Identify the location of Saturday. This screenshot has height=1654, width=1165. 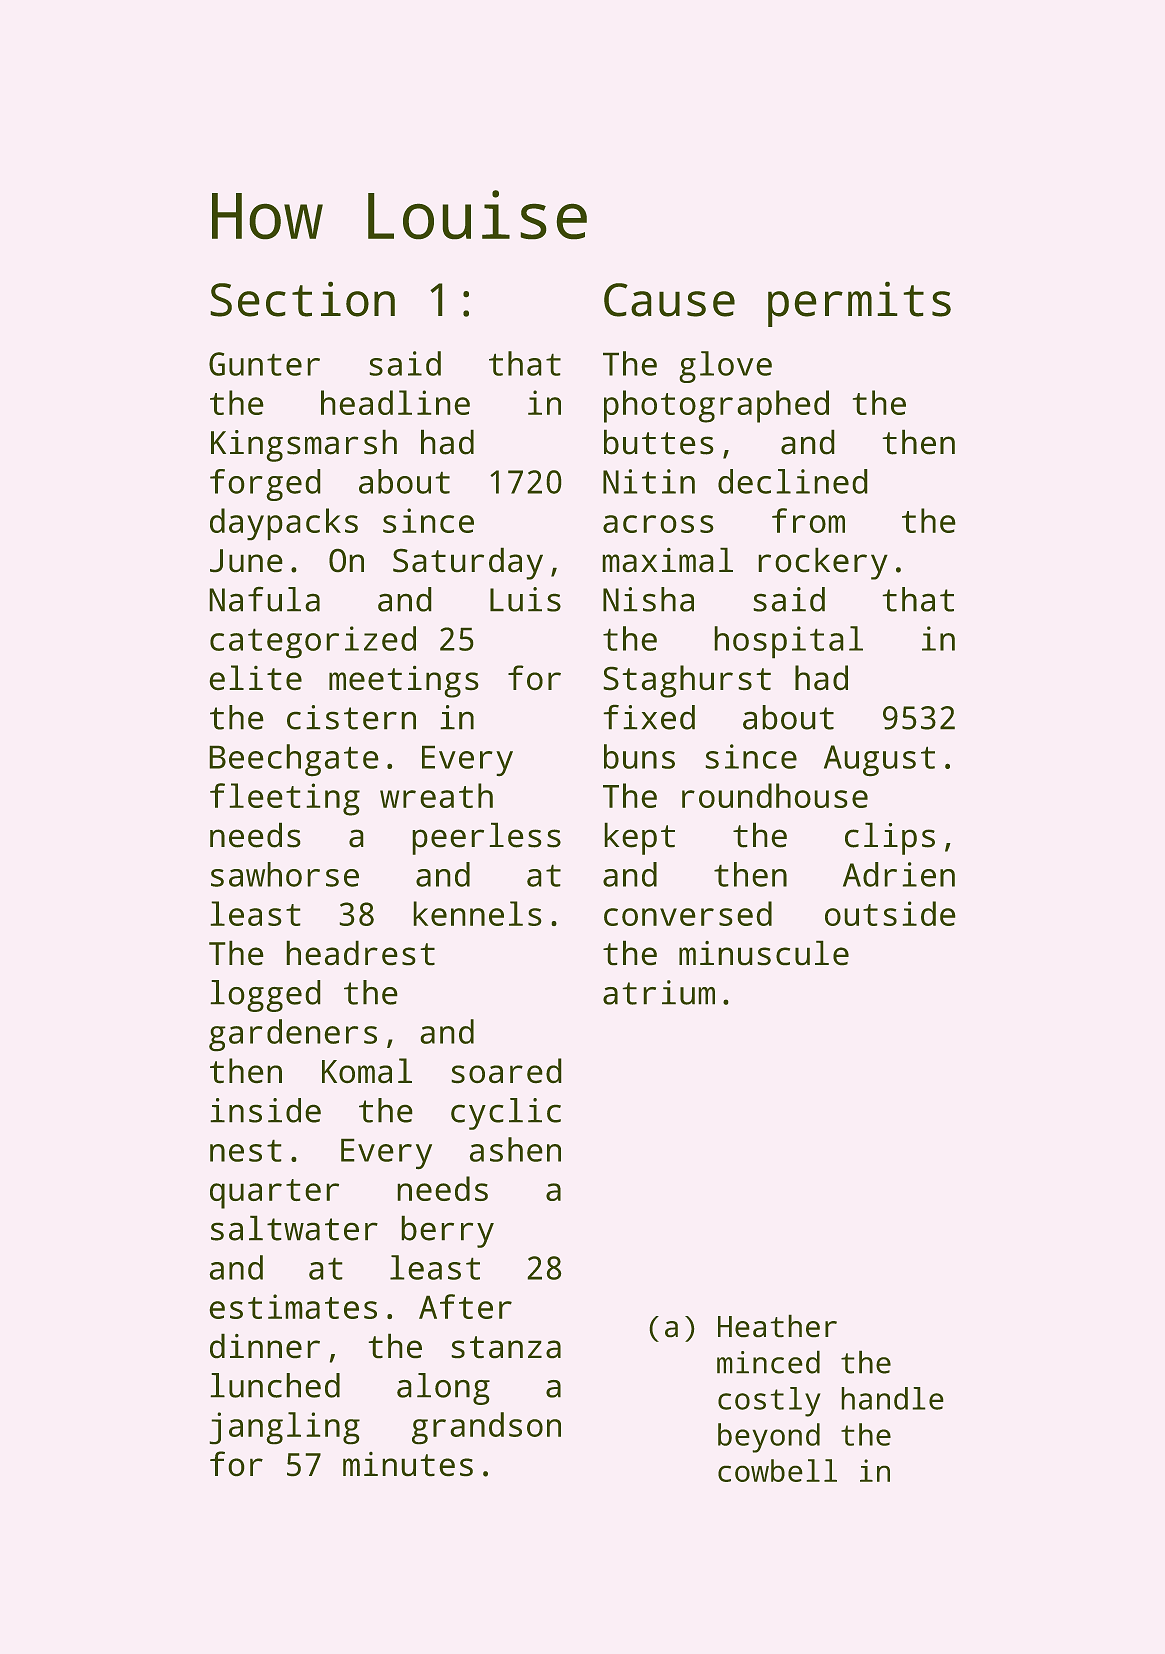
(468, 564).
